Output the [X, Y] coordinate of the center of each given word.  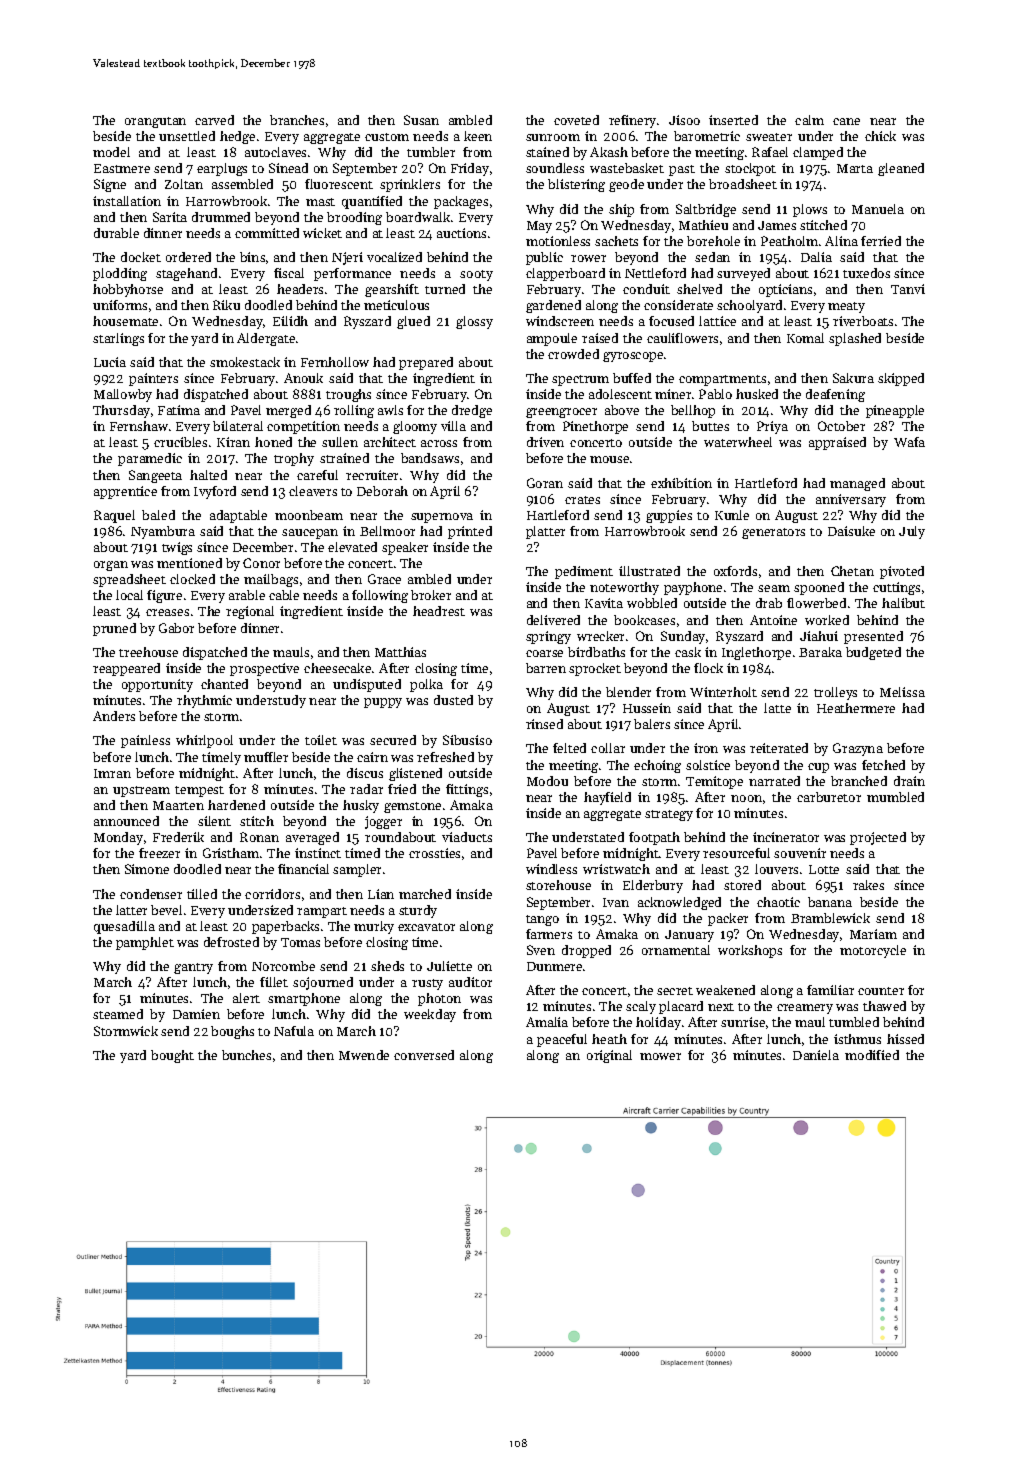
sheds [387, 966]
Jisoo [684, 120]
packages [461, 202]
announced [126, 821]
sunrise [743, 1022]
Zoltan [184, 184]
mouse [609, 459]
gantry [193, 968]
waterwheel [738, 442]
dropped [586, 951]
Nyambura [163, 532]
